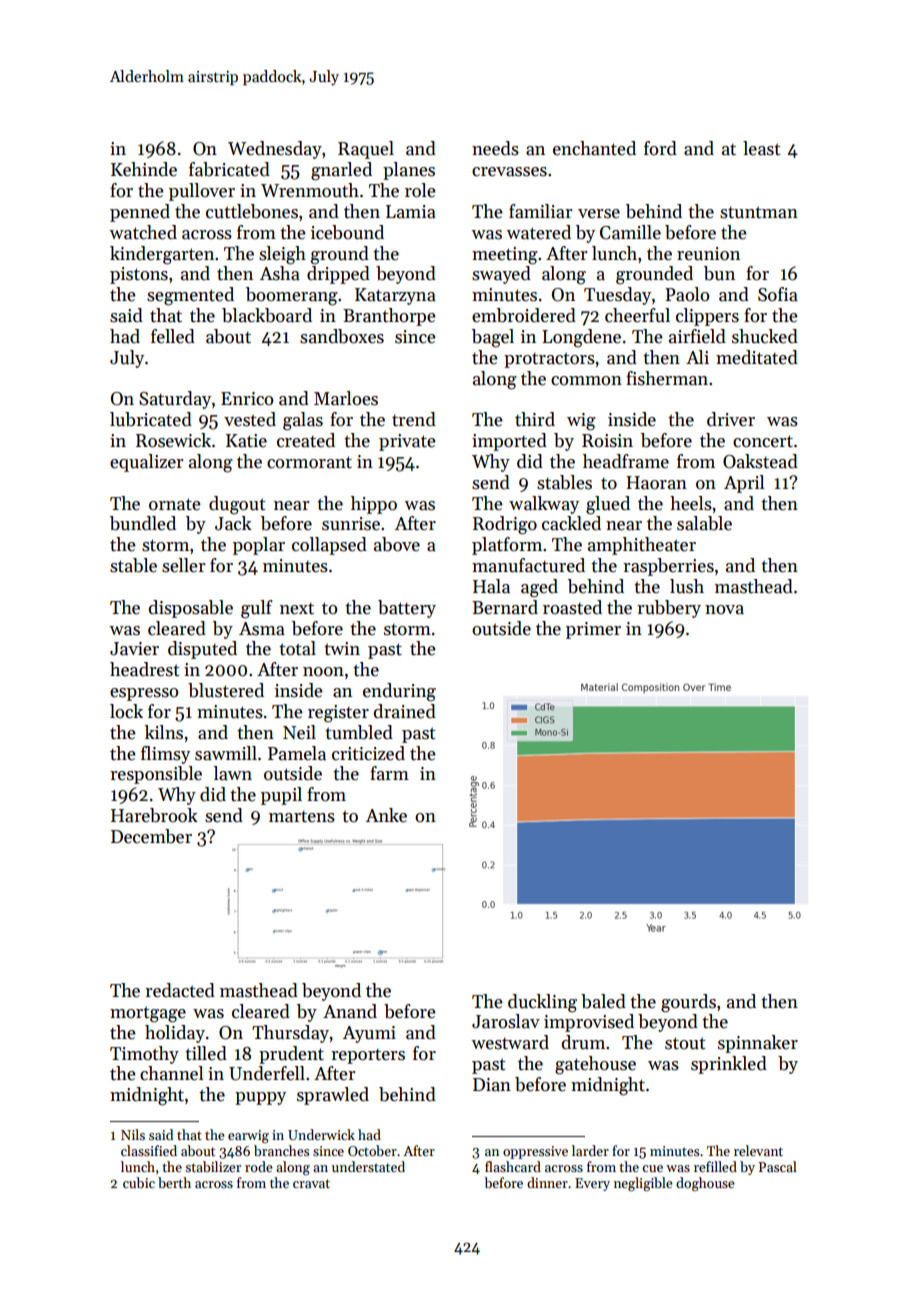 This document has width=908, height=1316. Describe the element at coordinates (691, 503) in the document. I see `heels` at that location.
